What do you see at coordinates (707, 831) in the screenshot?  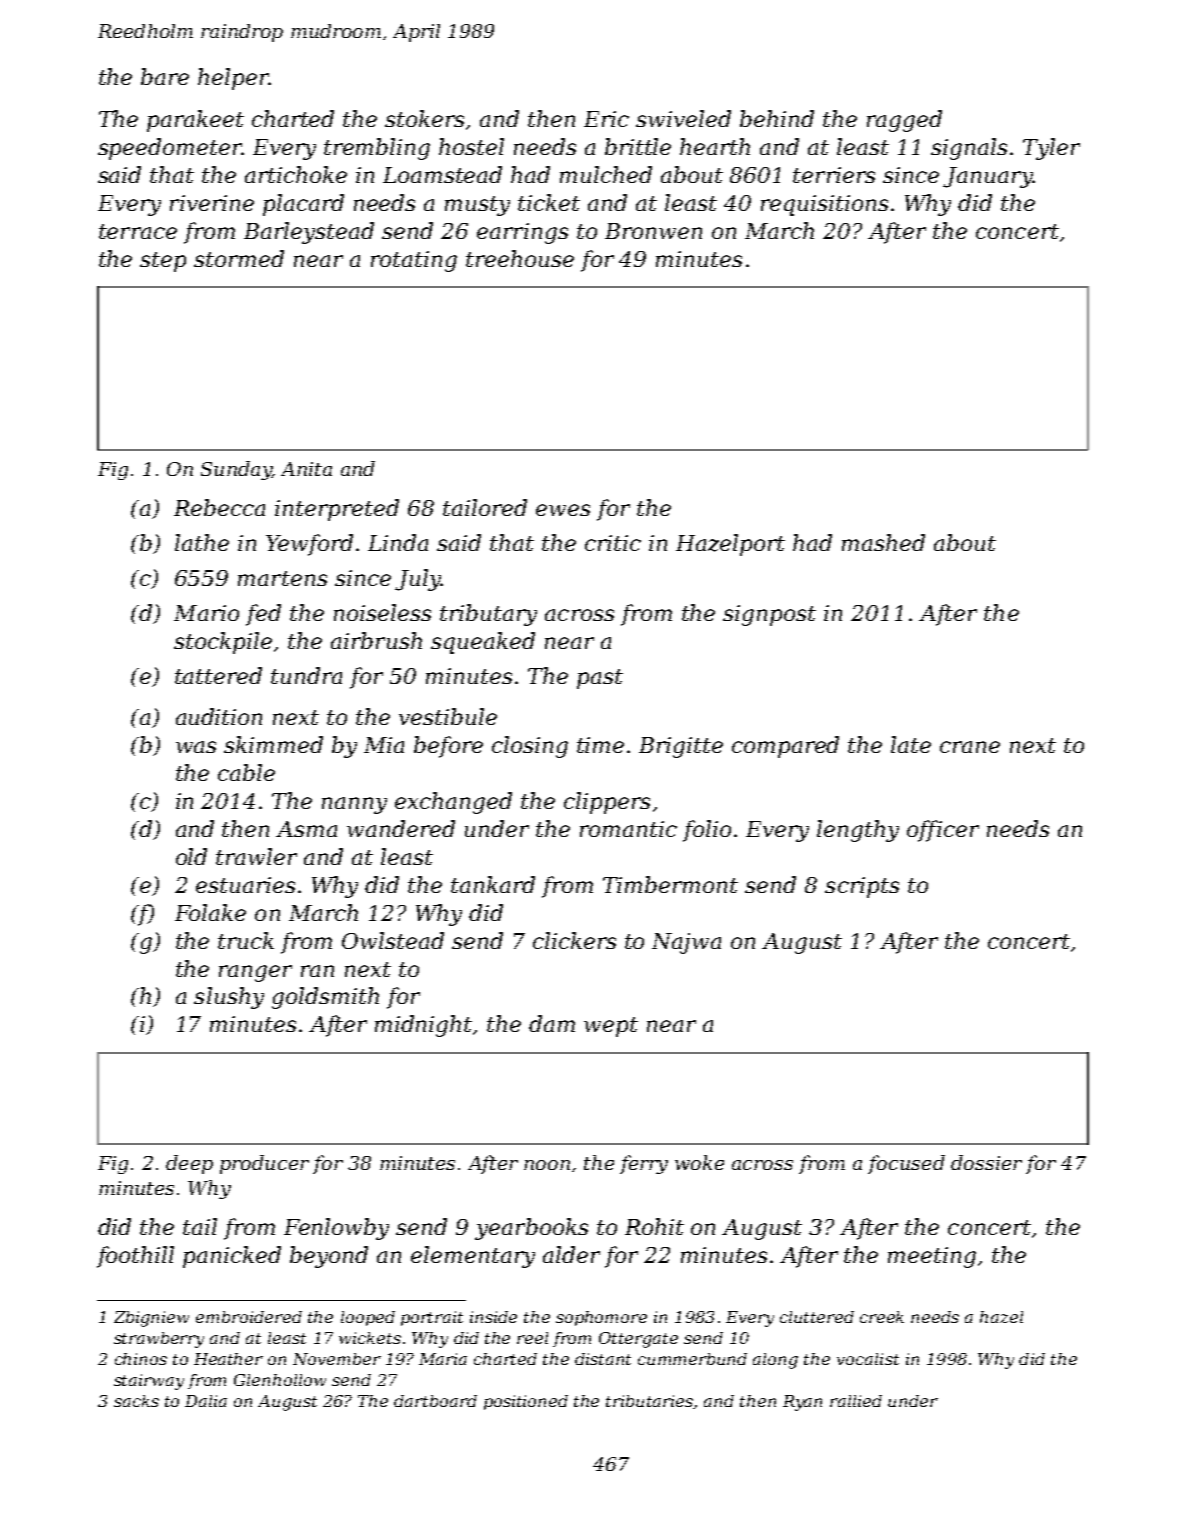 I see `folio` at bounding box center [707, 831].
